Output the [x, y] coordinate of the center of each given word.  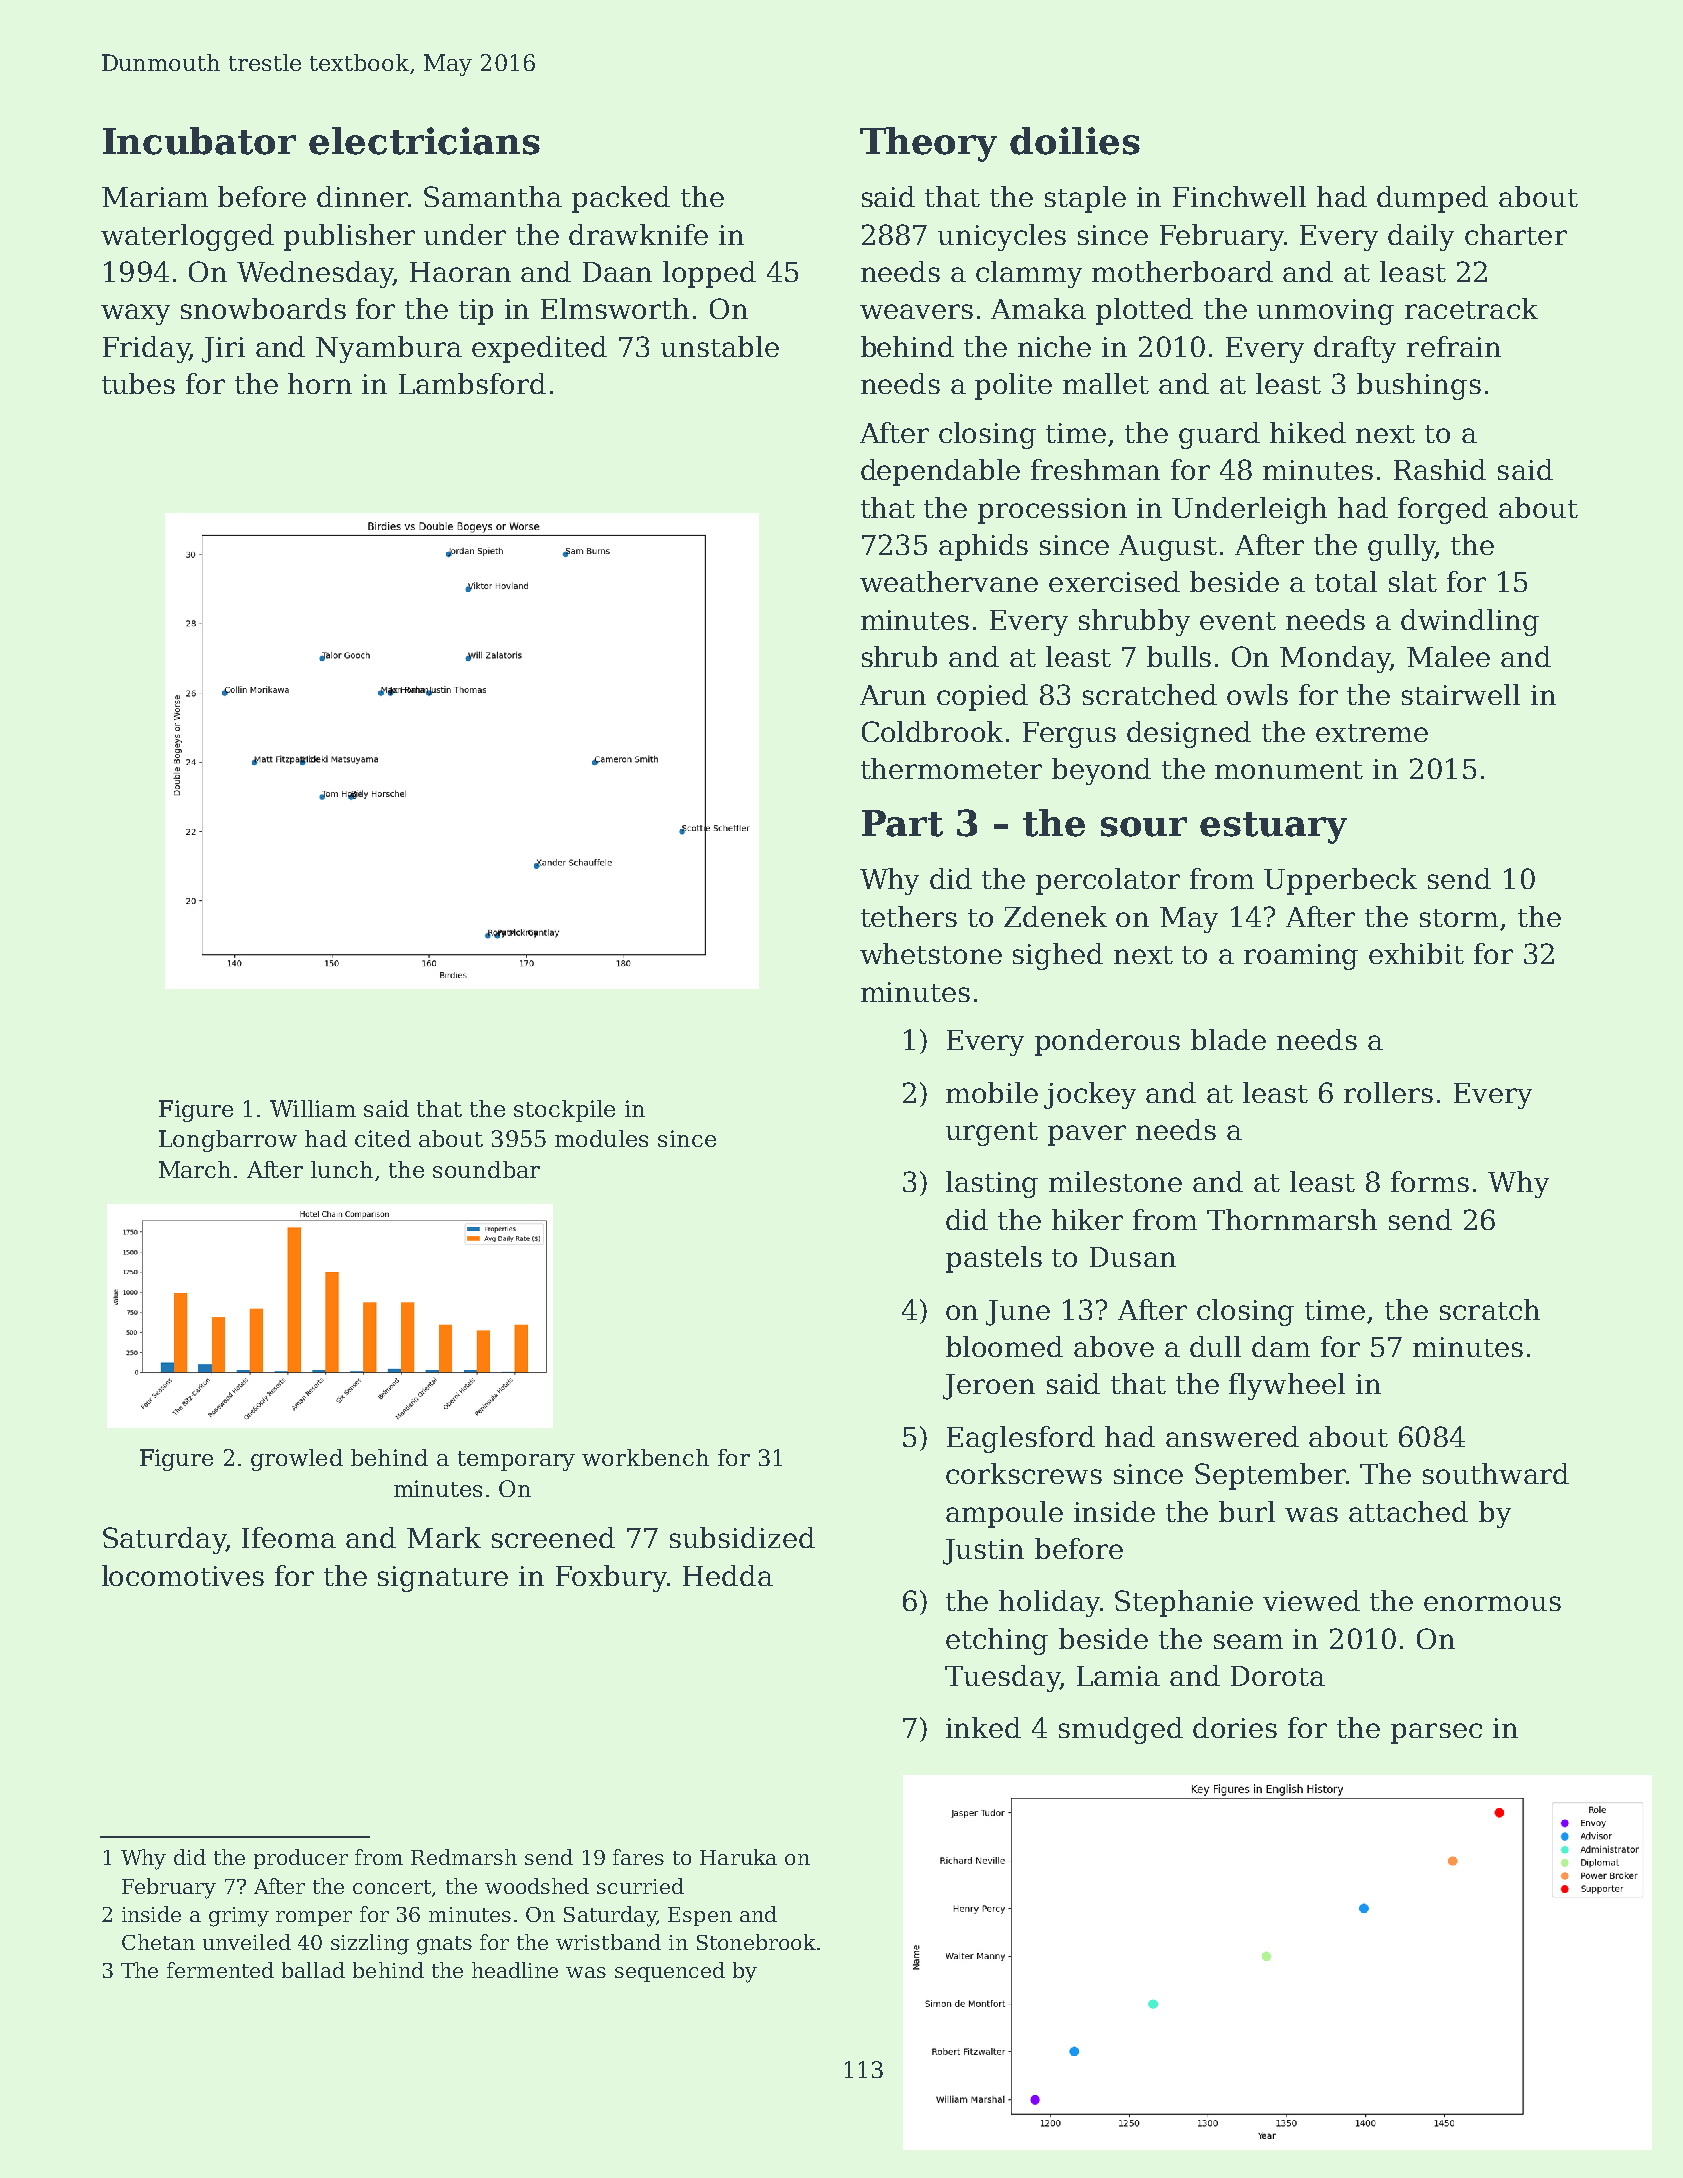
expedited [539, 349]
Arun [893, 695]
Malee [1448, 656]
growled [297, 1460]
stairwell [1461, 694]
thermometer [951, 768]
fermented [220, 1970]
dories [1235, 1727]
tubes [138, 383]
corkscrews [1024, 1473]
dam [1281, 1346]
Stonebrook [756, 1942]
